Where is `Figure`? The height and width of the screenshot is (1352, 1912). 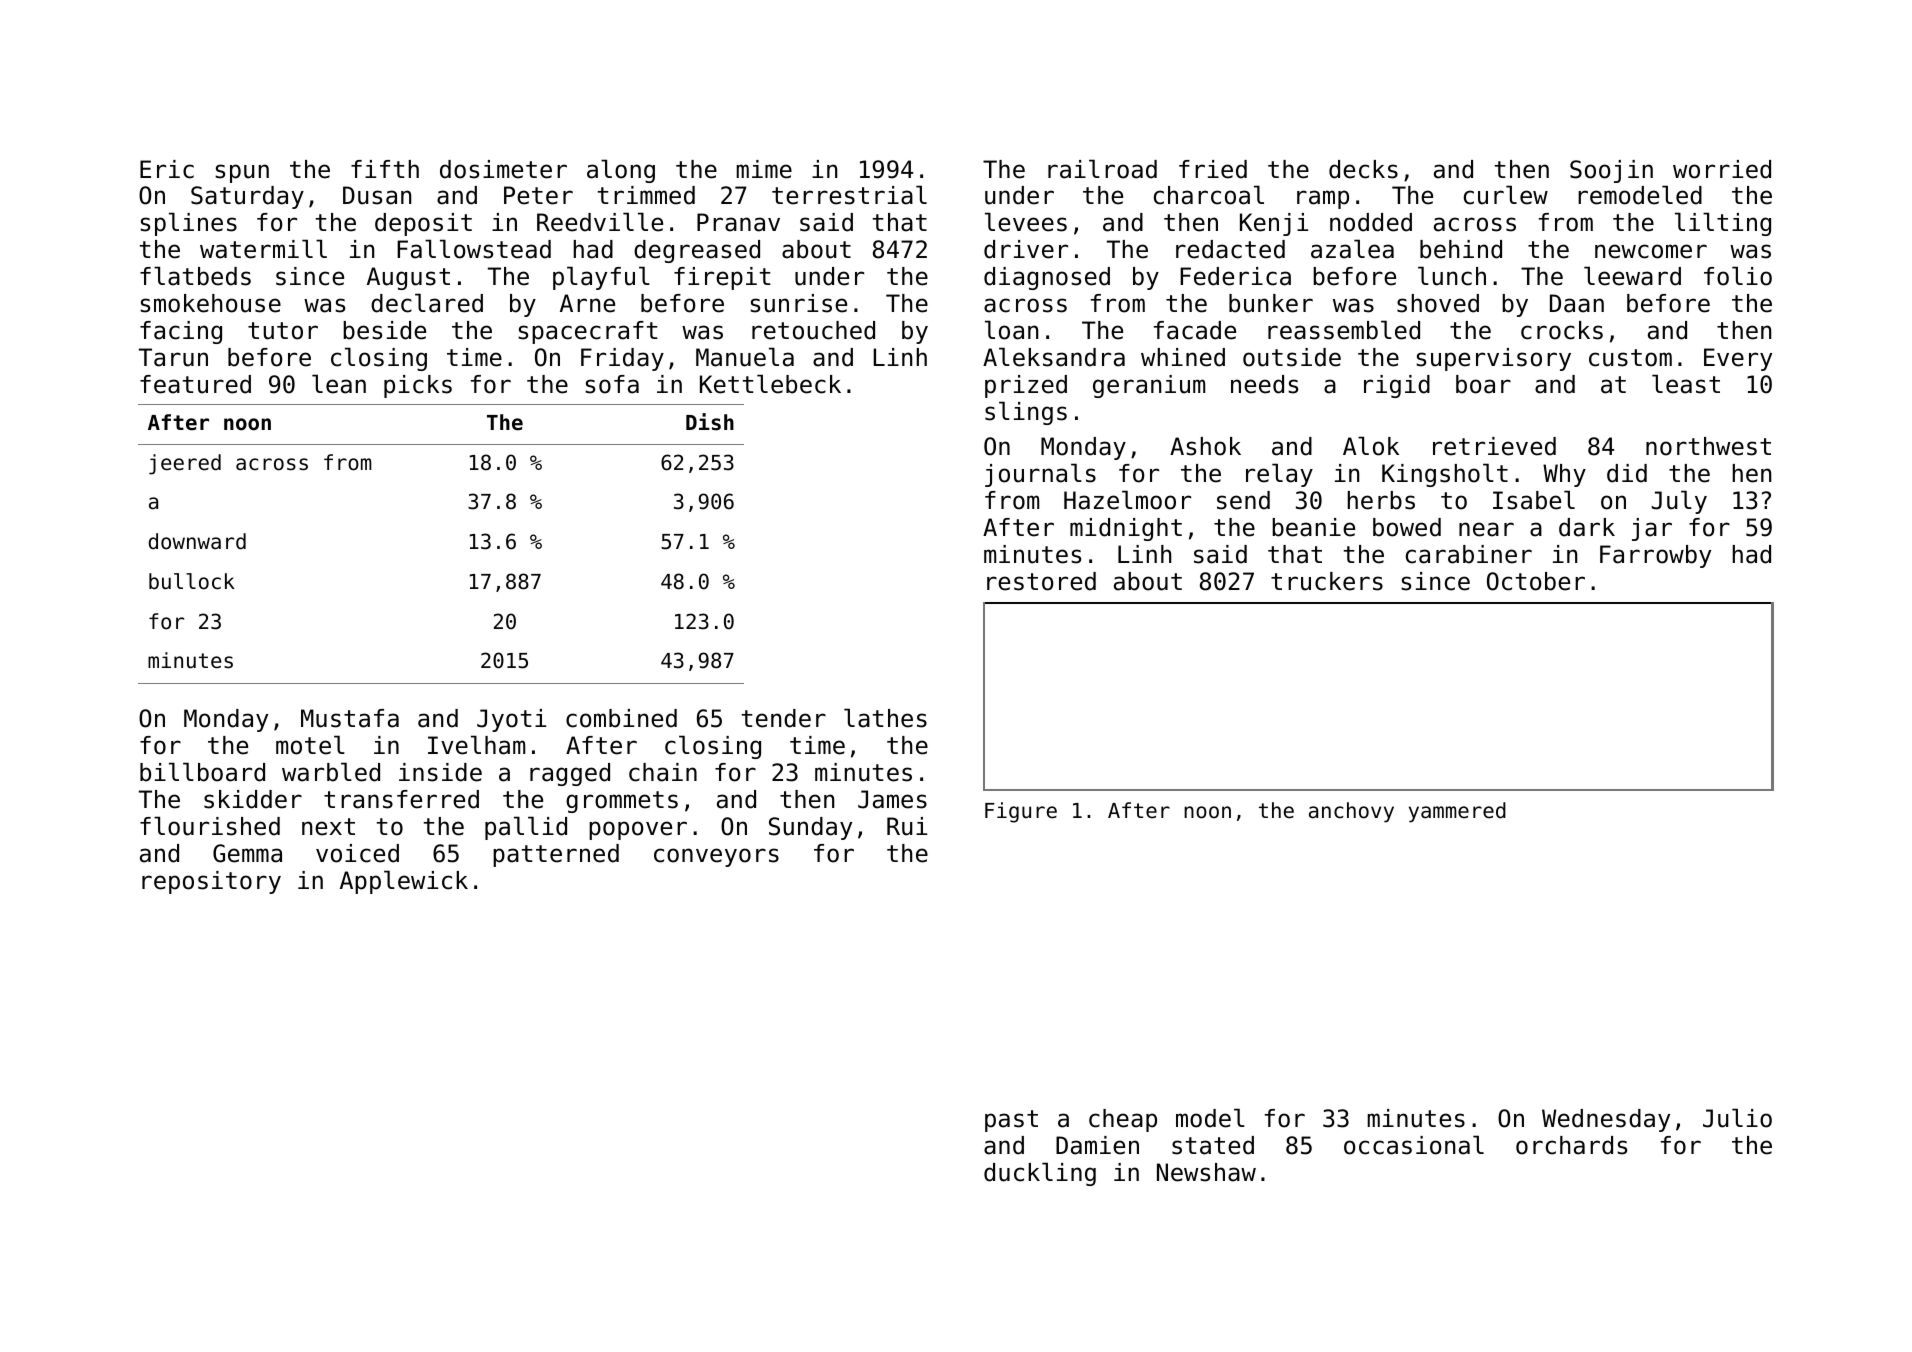
Figure is located at coordinates (1021, 812).
